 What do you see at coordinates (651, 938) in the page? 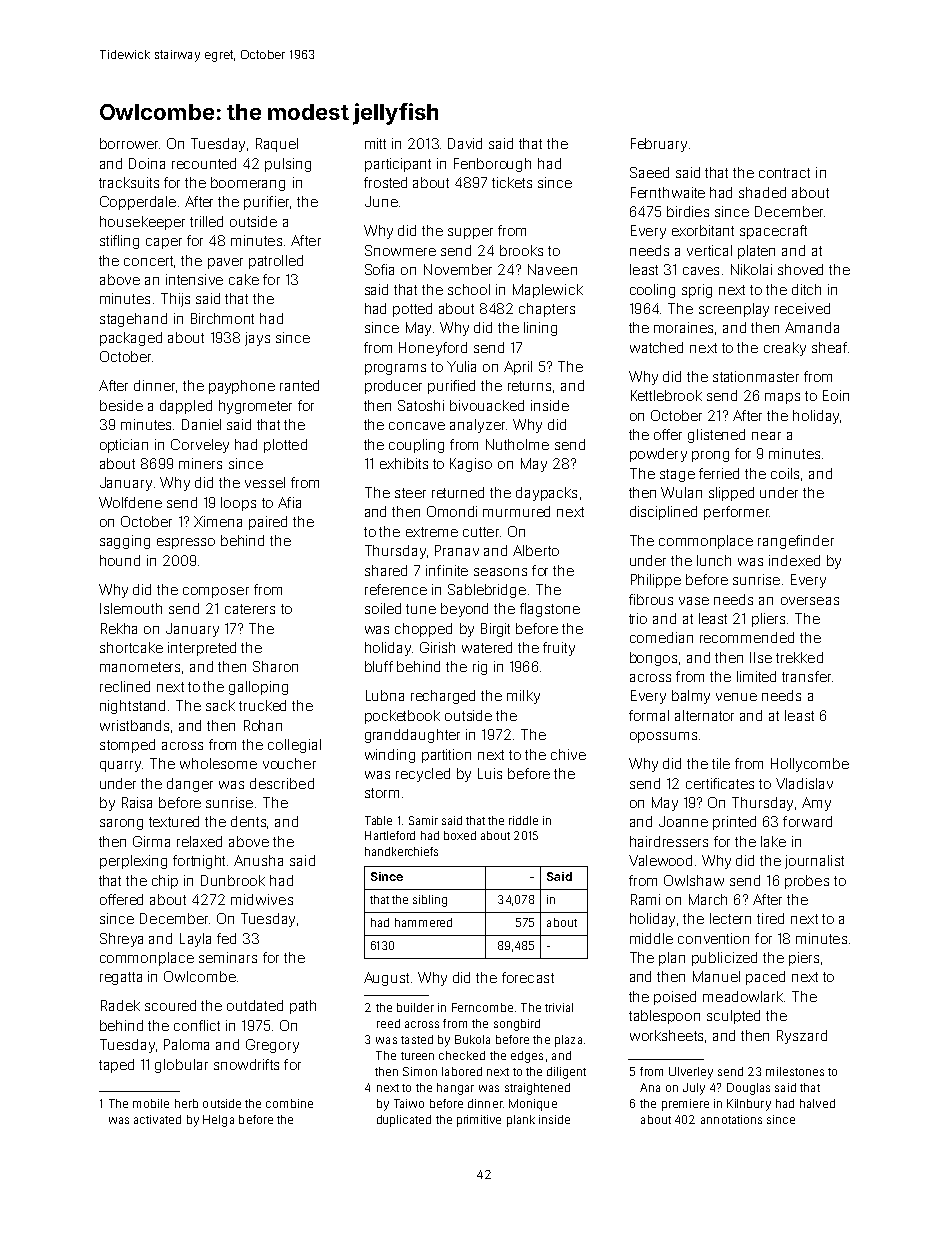
I see `middle` at bounding box center [651, 938].
